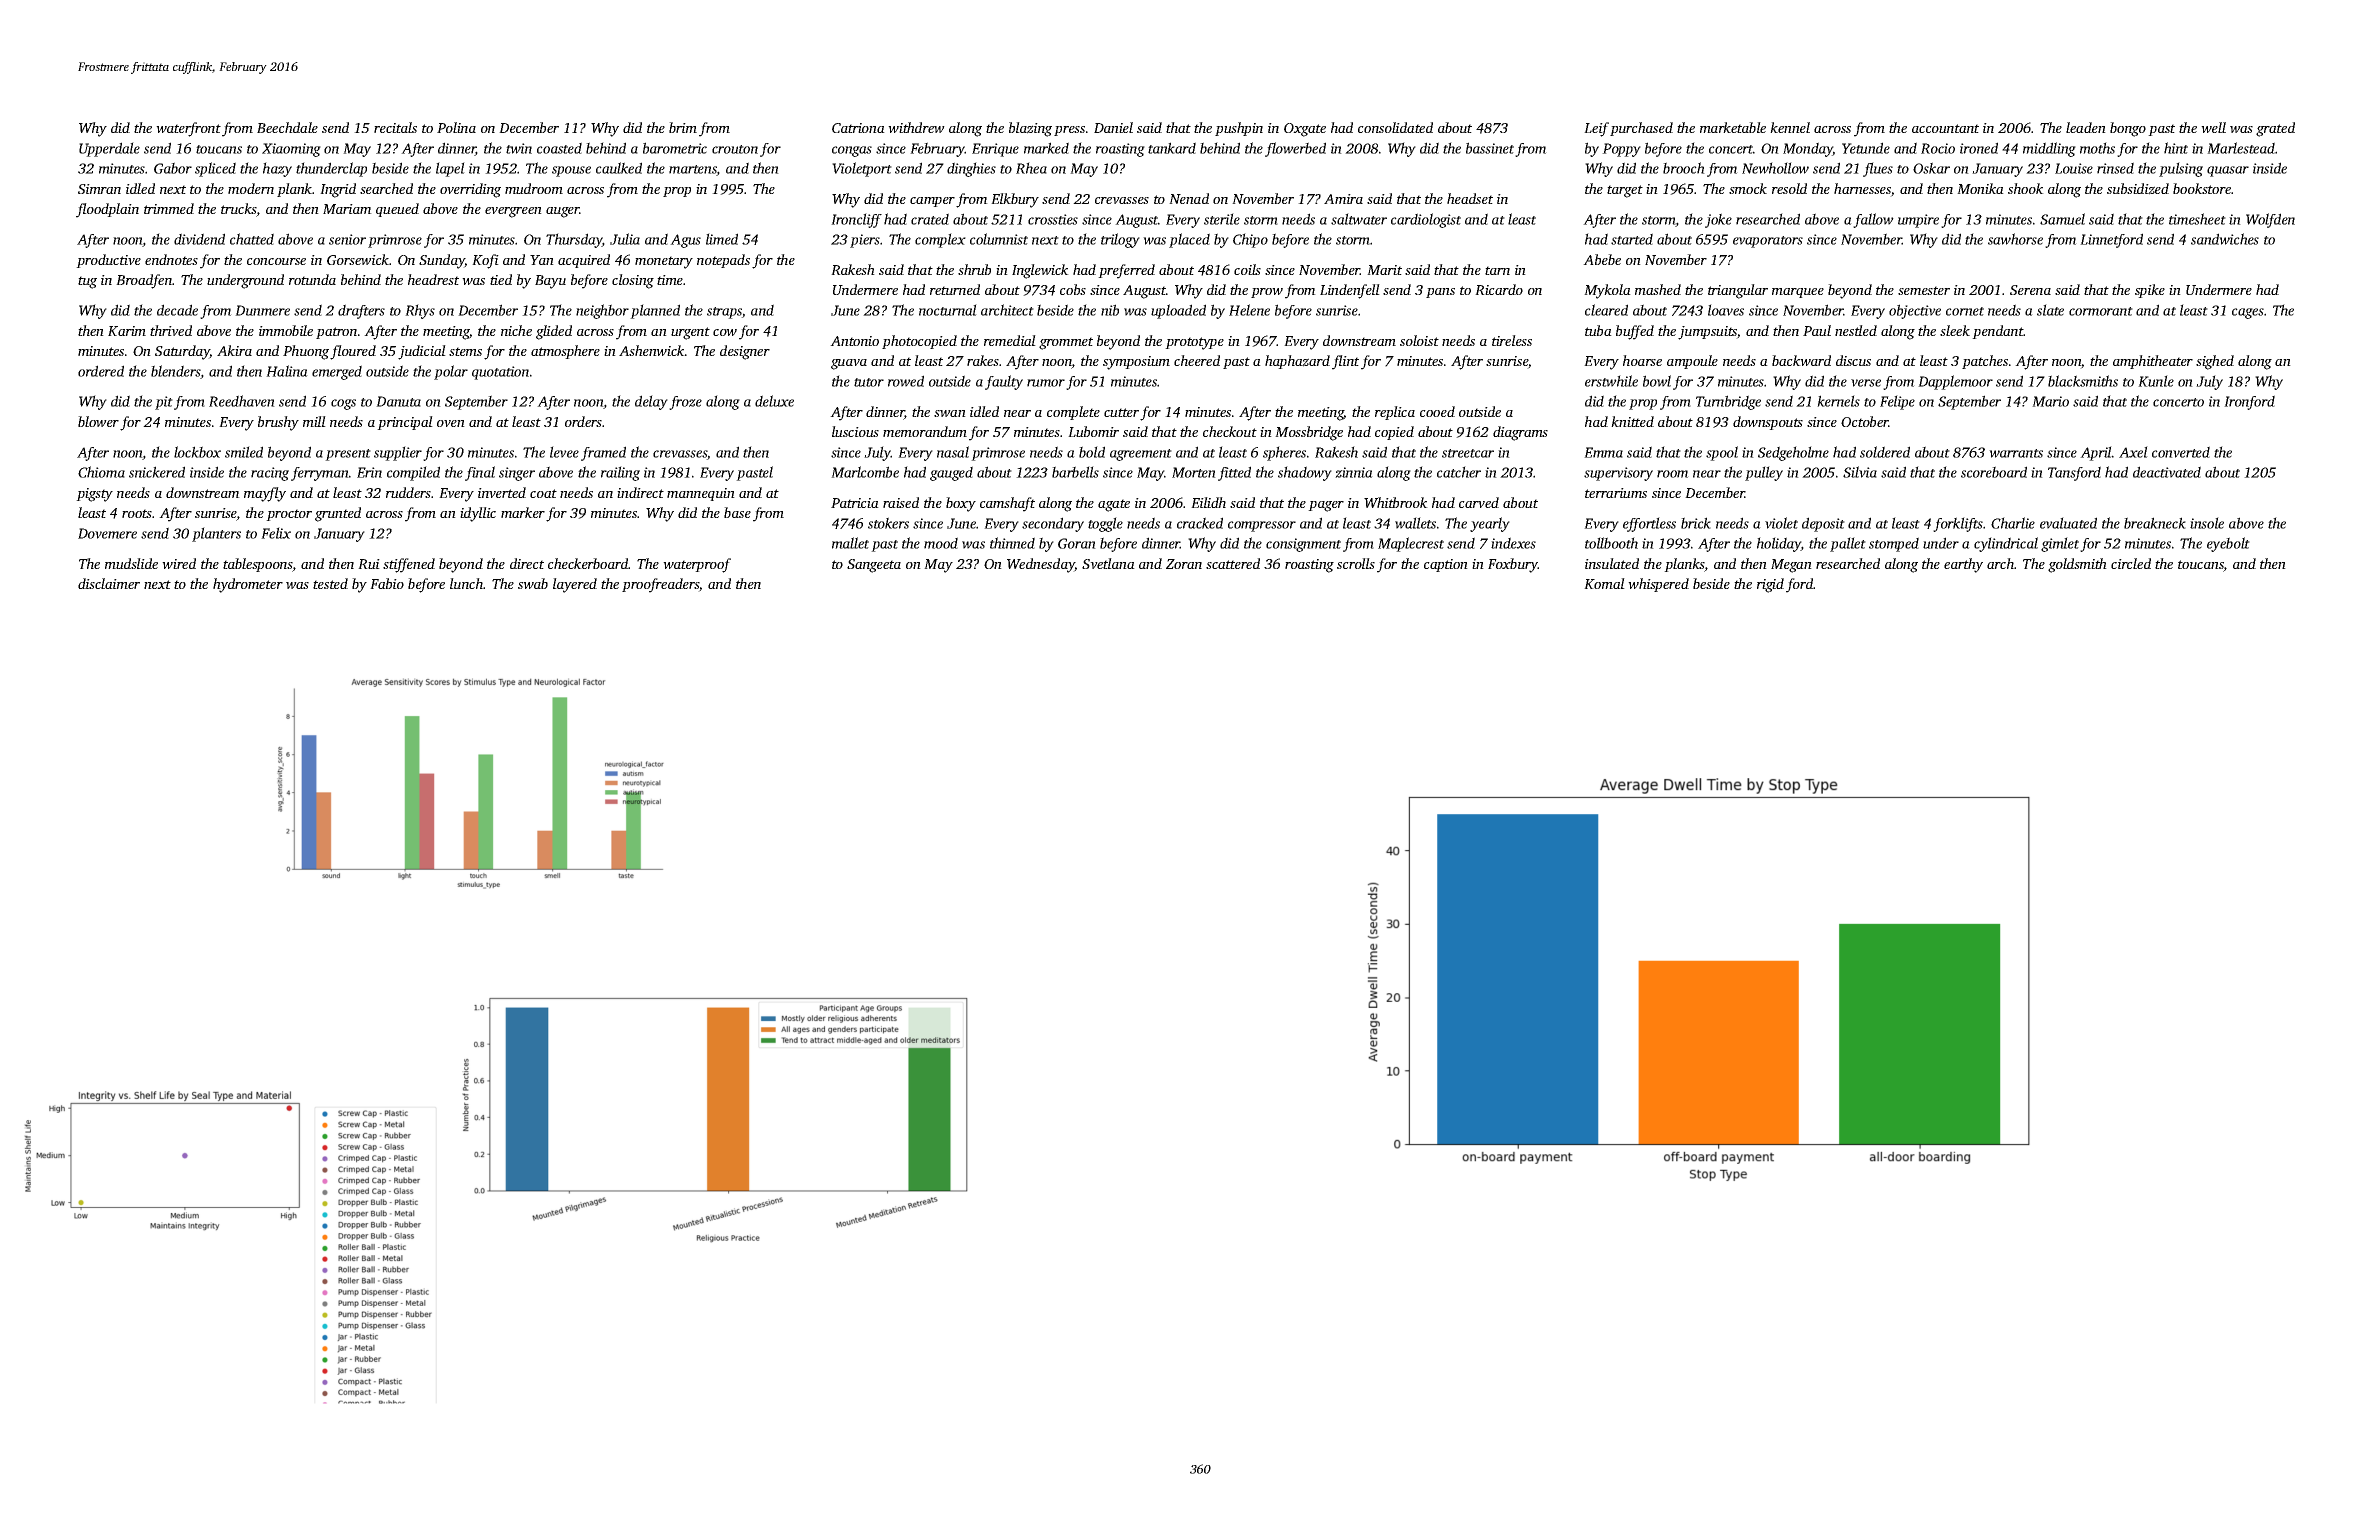 The image size is (2380, 1540). I want to click on sighed, so click(2215, 362).
